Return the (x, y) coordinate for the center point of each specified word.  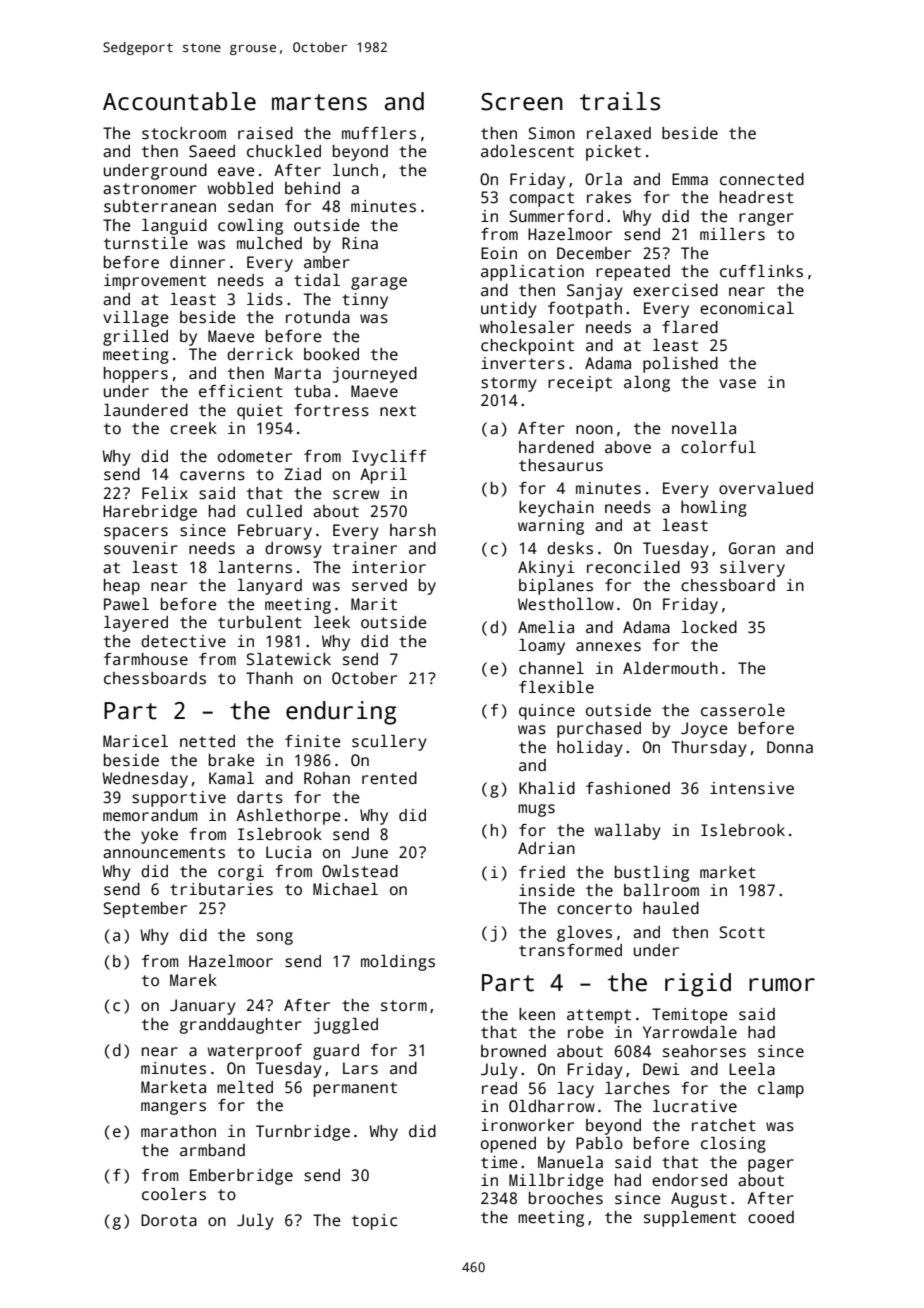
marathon (178, 1131)
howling (714, 509)
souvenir (141, 548)
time (499, 1162)
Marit (374, 604)
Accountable (179, 101)
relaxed (619, 133)
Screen (522, 102)
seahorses (704, 1051)
